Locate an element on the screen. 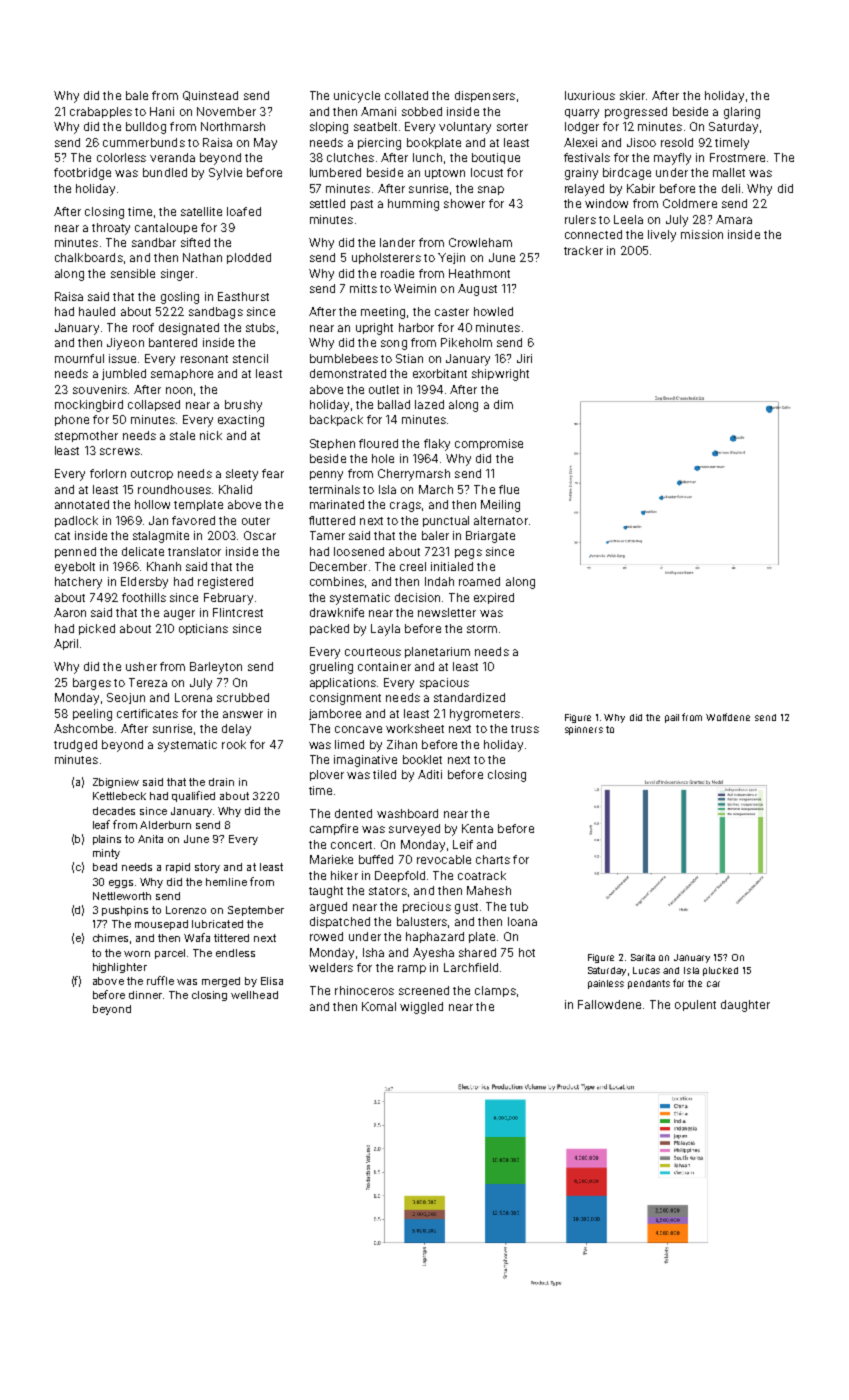  unicycle is located at coordinates (357, 97).
